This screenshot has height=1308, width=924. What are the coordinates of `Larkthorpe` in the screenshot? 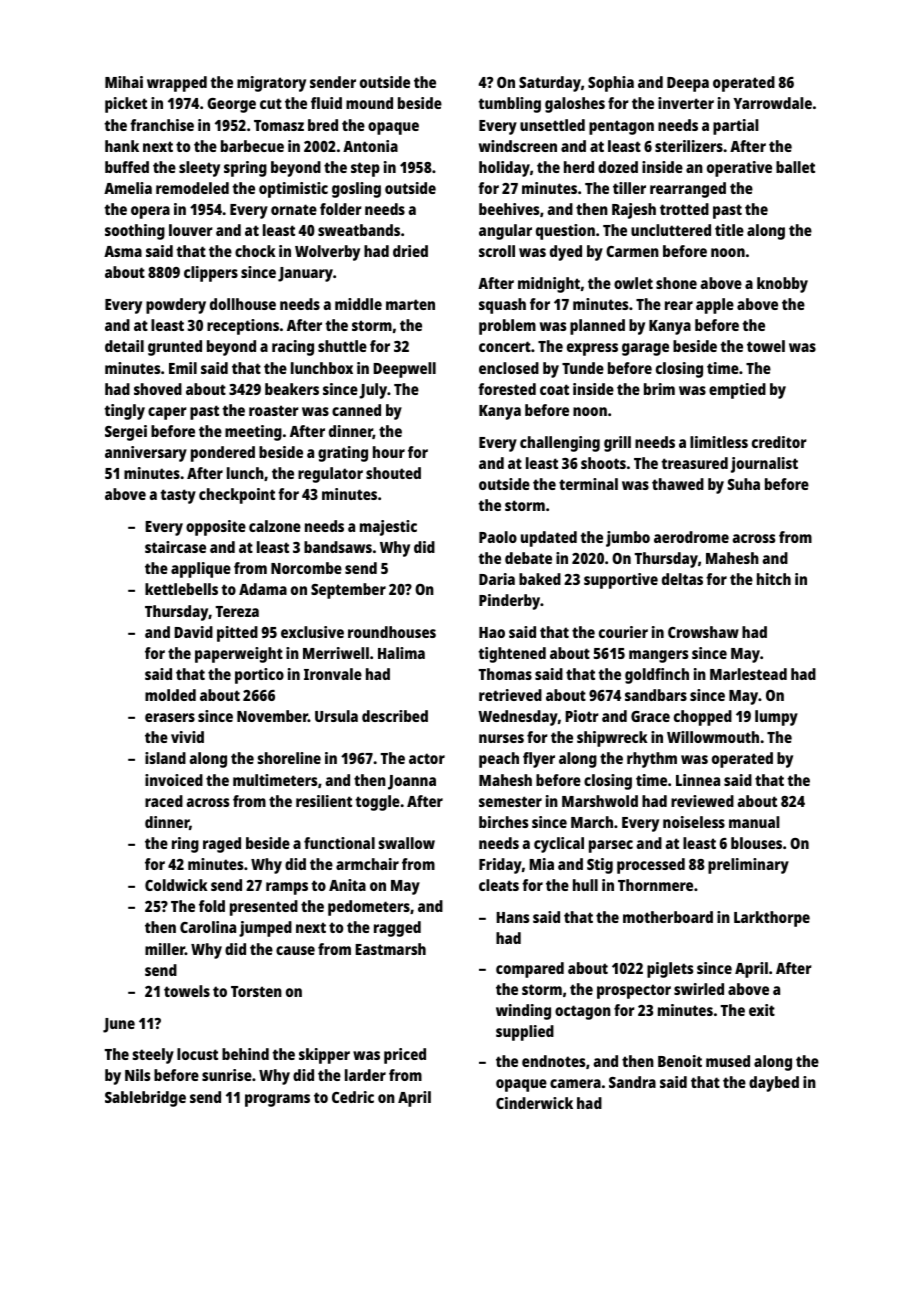 It's located at (772, 919).
